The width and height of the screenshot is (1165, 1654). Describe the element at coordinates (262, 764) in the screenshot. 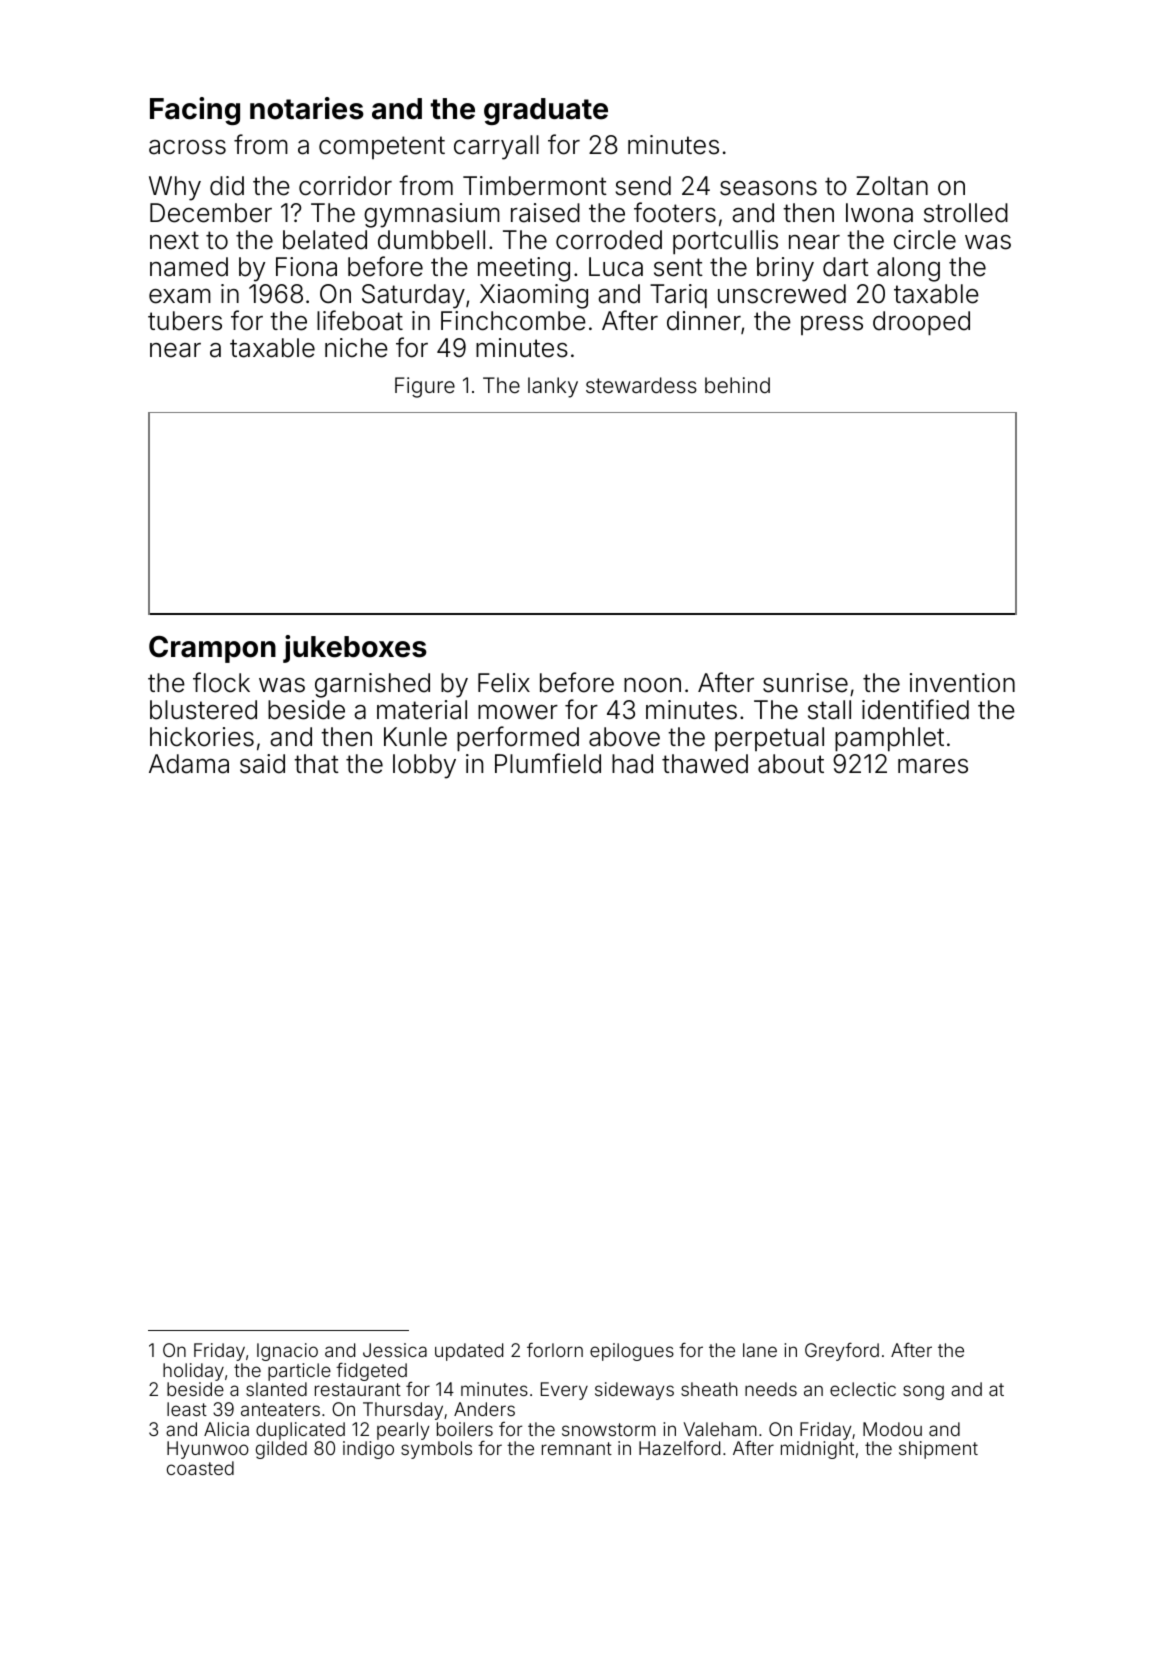

I see `said` at that location.
